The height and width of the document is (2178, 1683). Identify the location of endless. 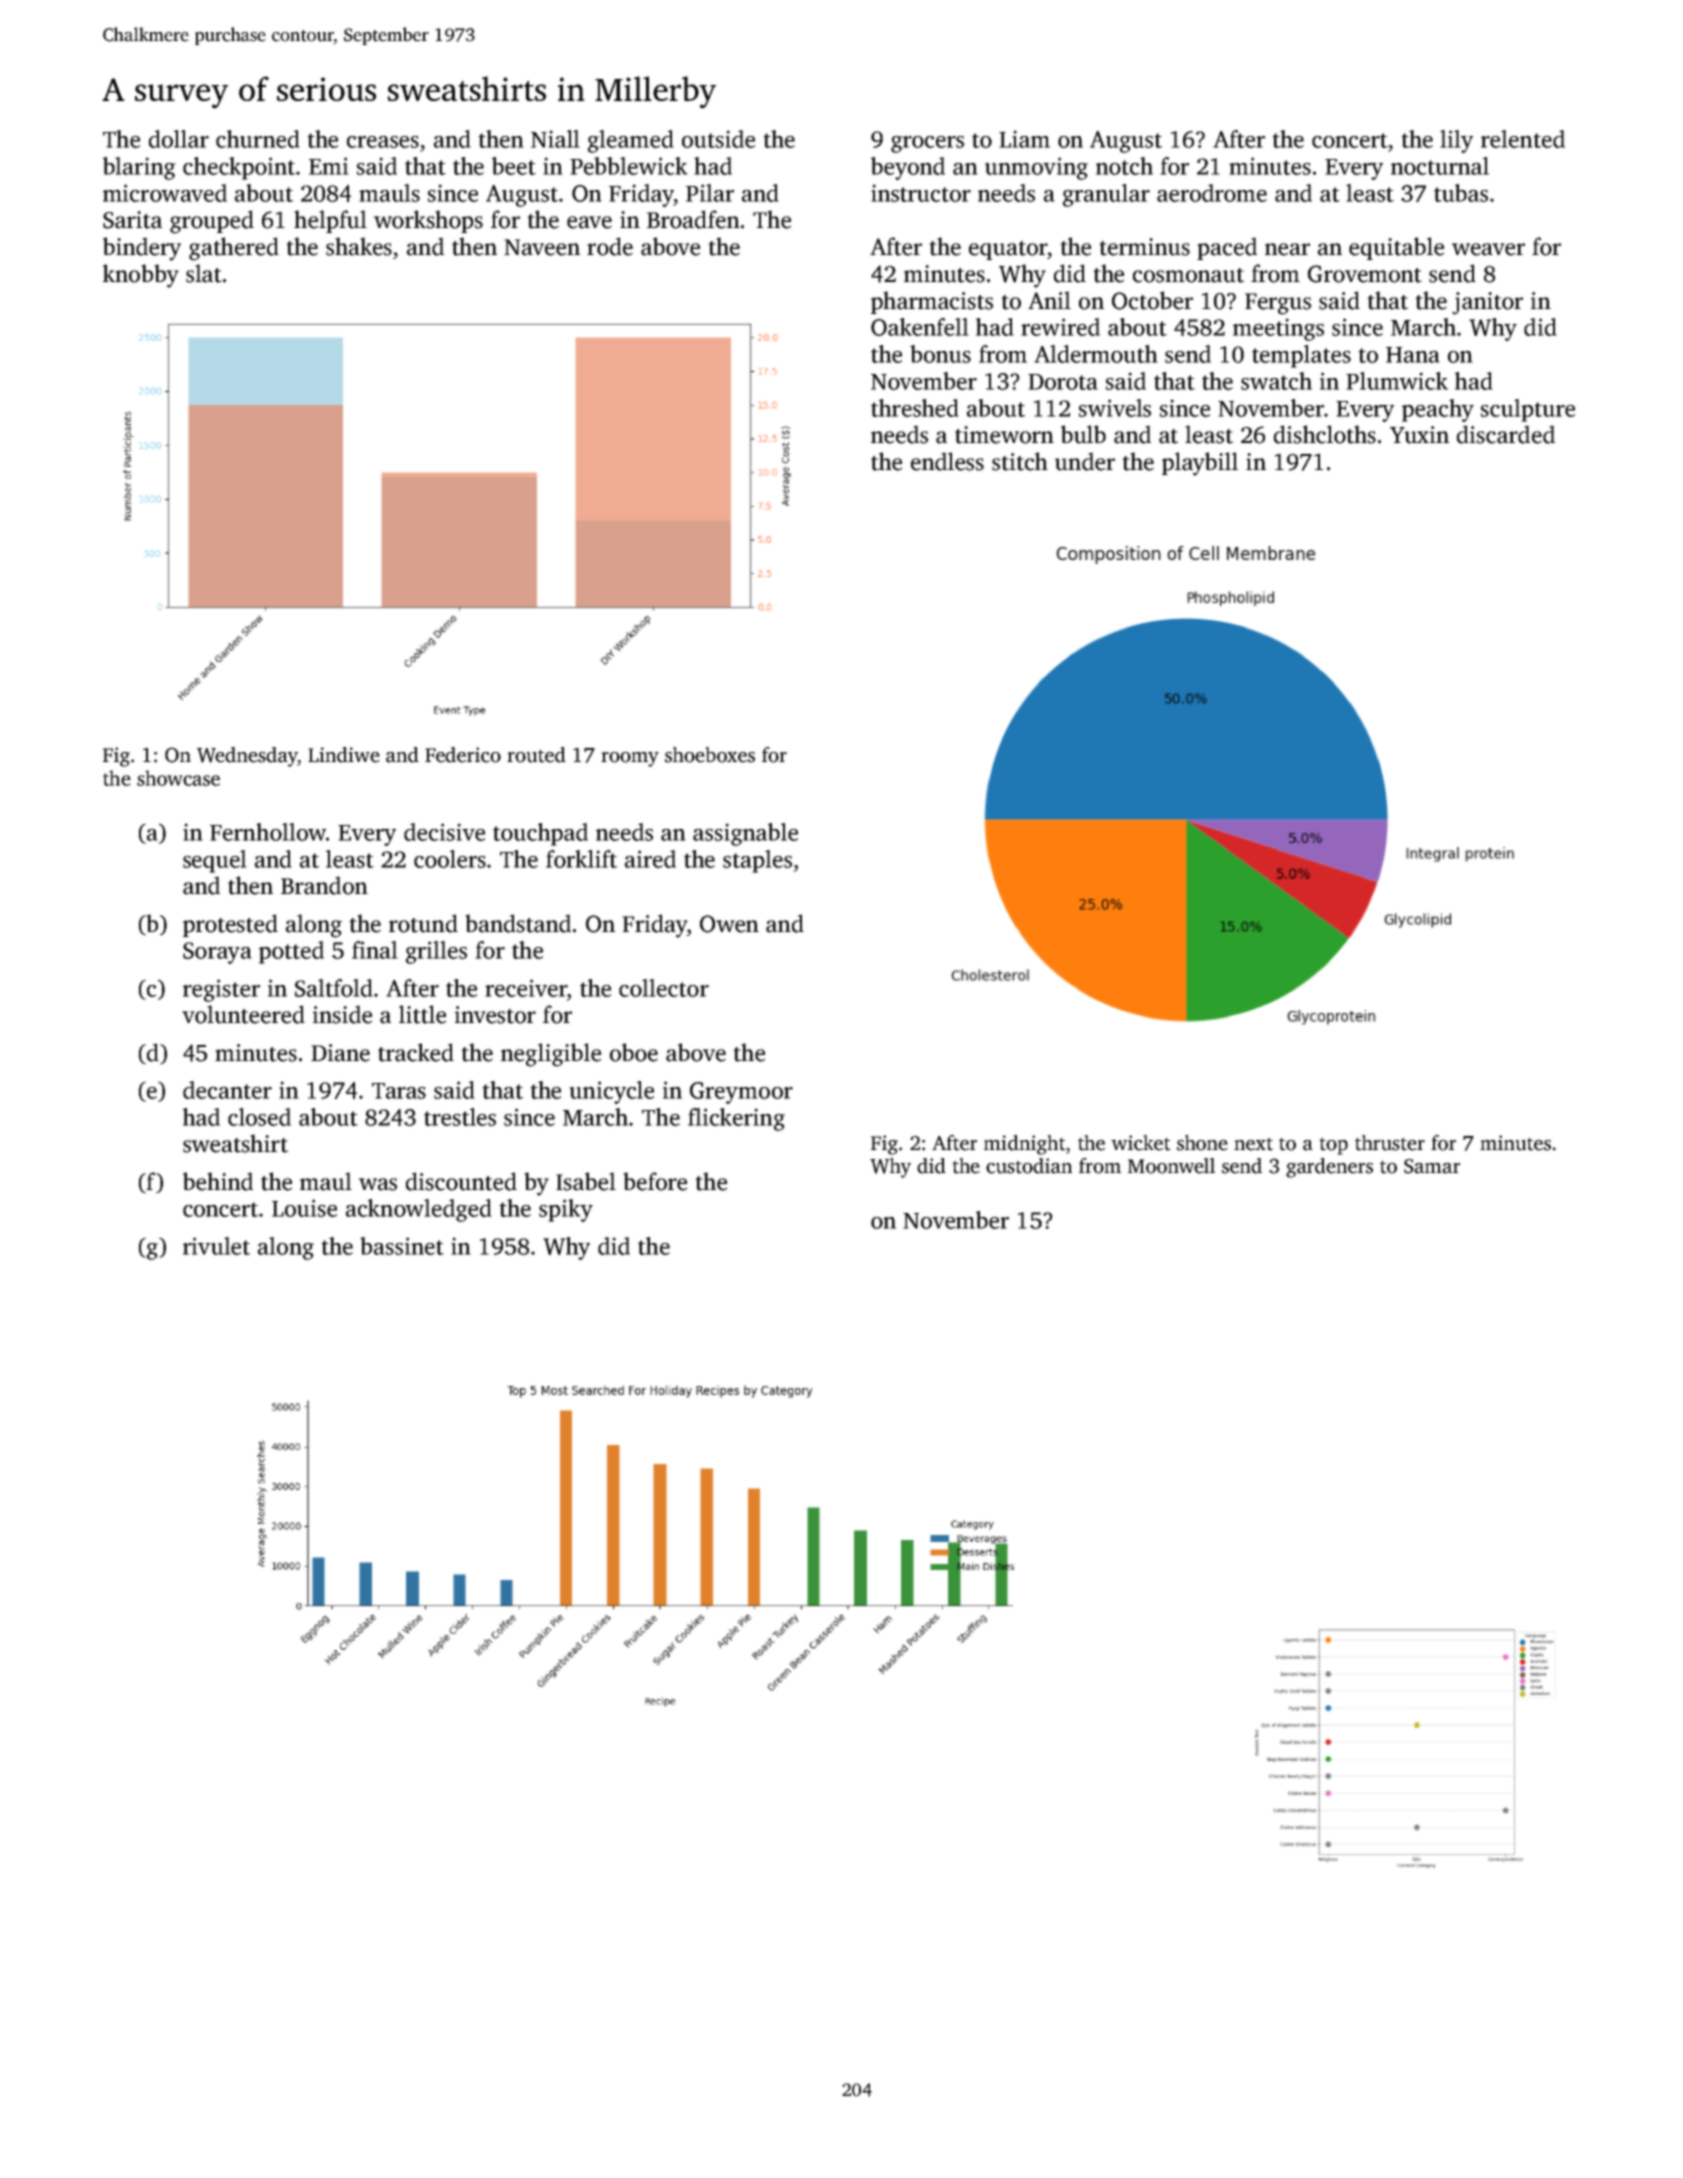
(947, 461).
